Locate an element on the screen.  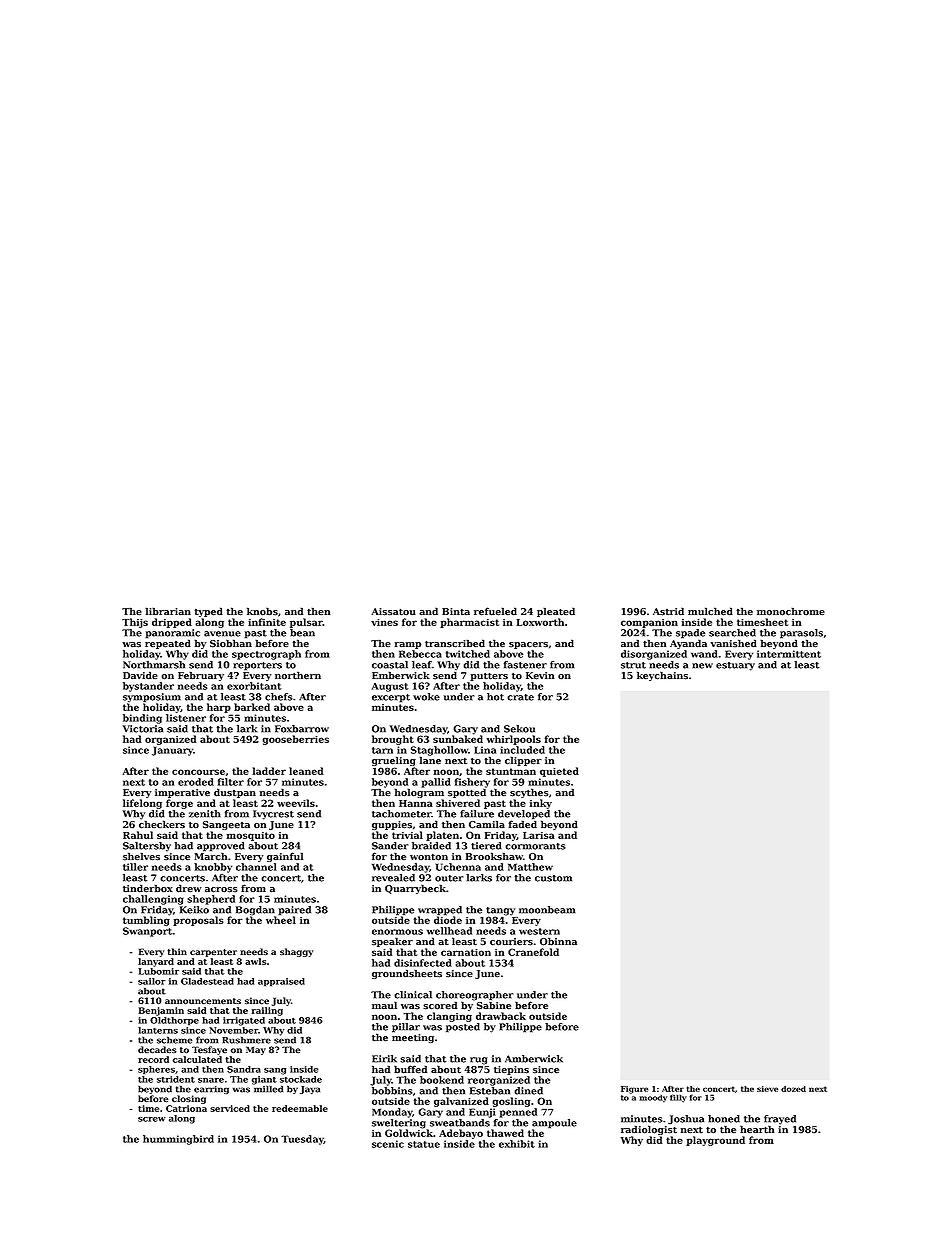
fastener is located at coordinates (525, 665).
